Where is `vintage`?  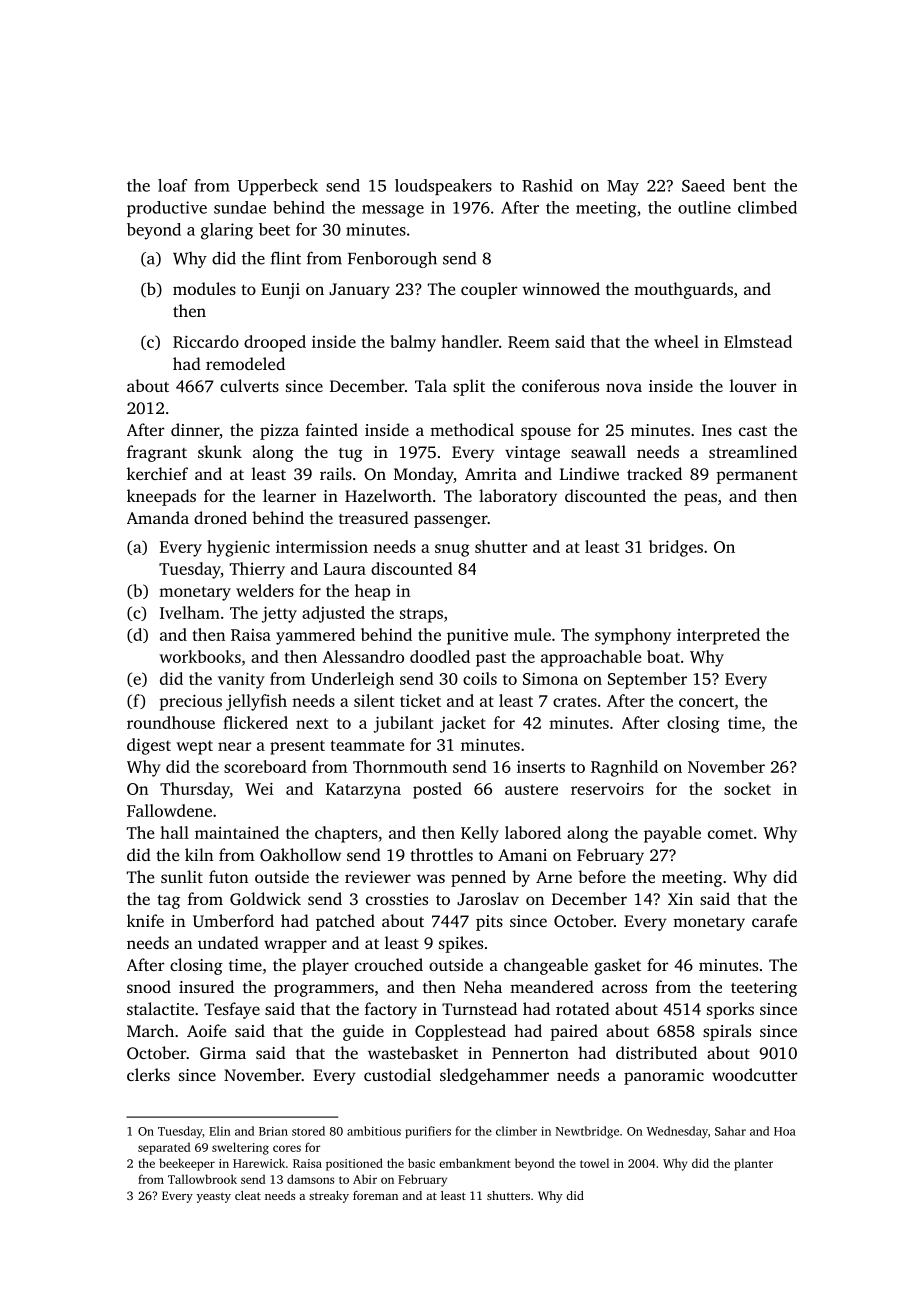
vintage is located at coordinates (532, 454).
